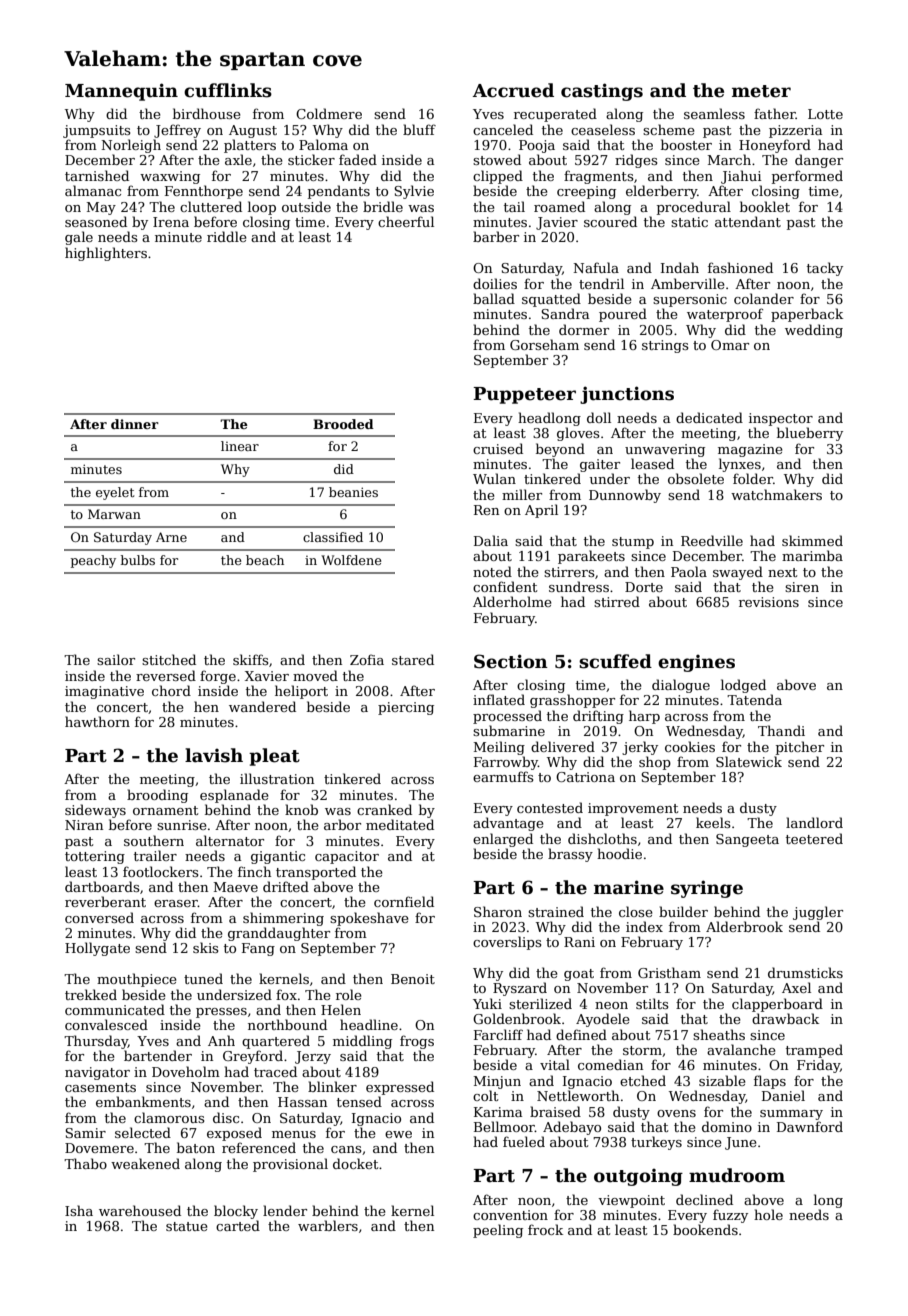 This image has height=1316, width=908. I want to click on ballad, so click(494, 298).
